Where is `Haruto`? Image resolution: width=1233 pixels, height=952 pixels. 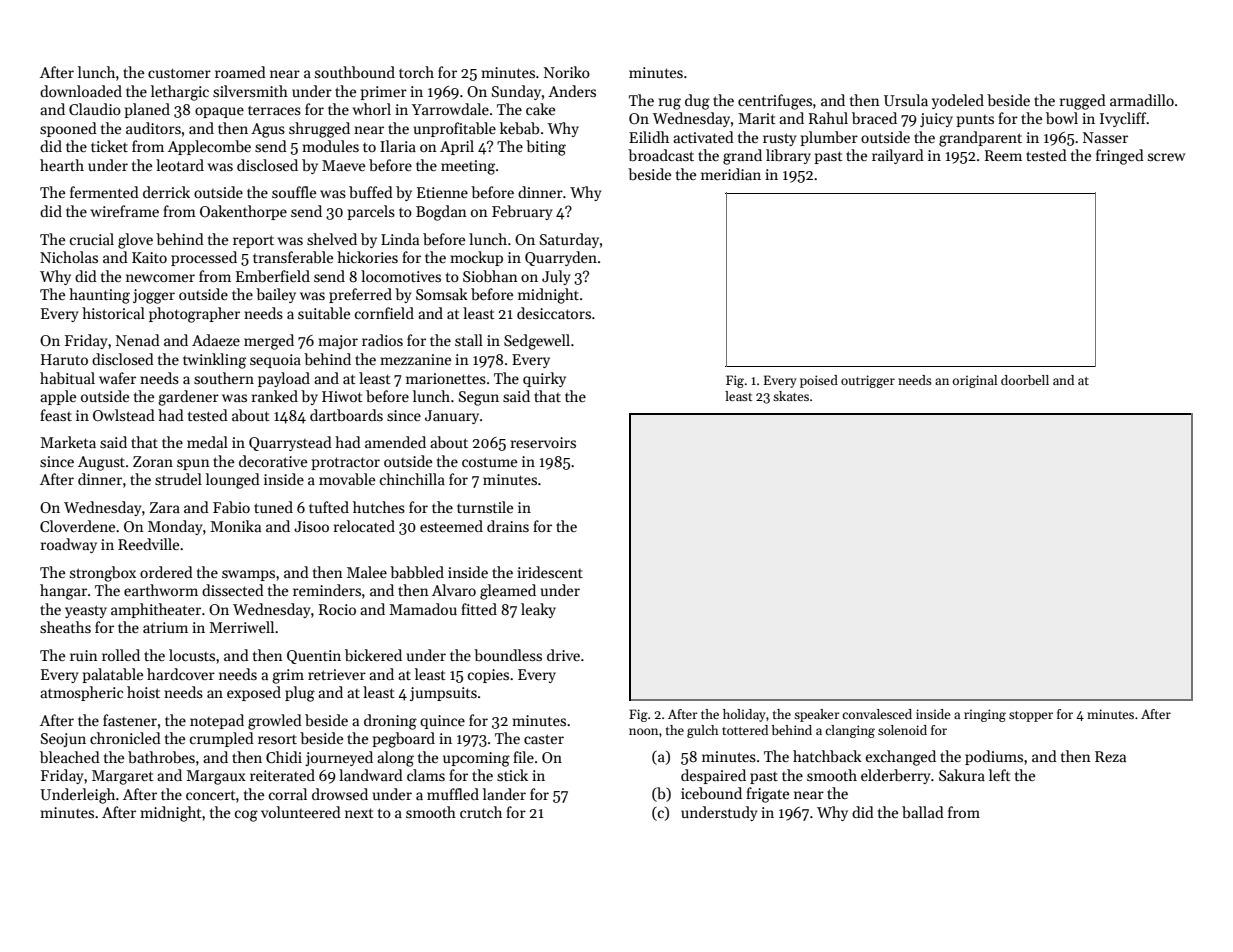
Haruto is located at coordinates (64, 359).
